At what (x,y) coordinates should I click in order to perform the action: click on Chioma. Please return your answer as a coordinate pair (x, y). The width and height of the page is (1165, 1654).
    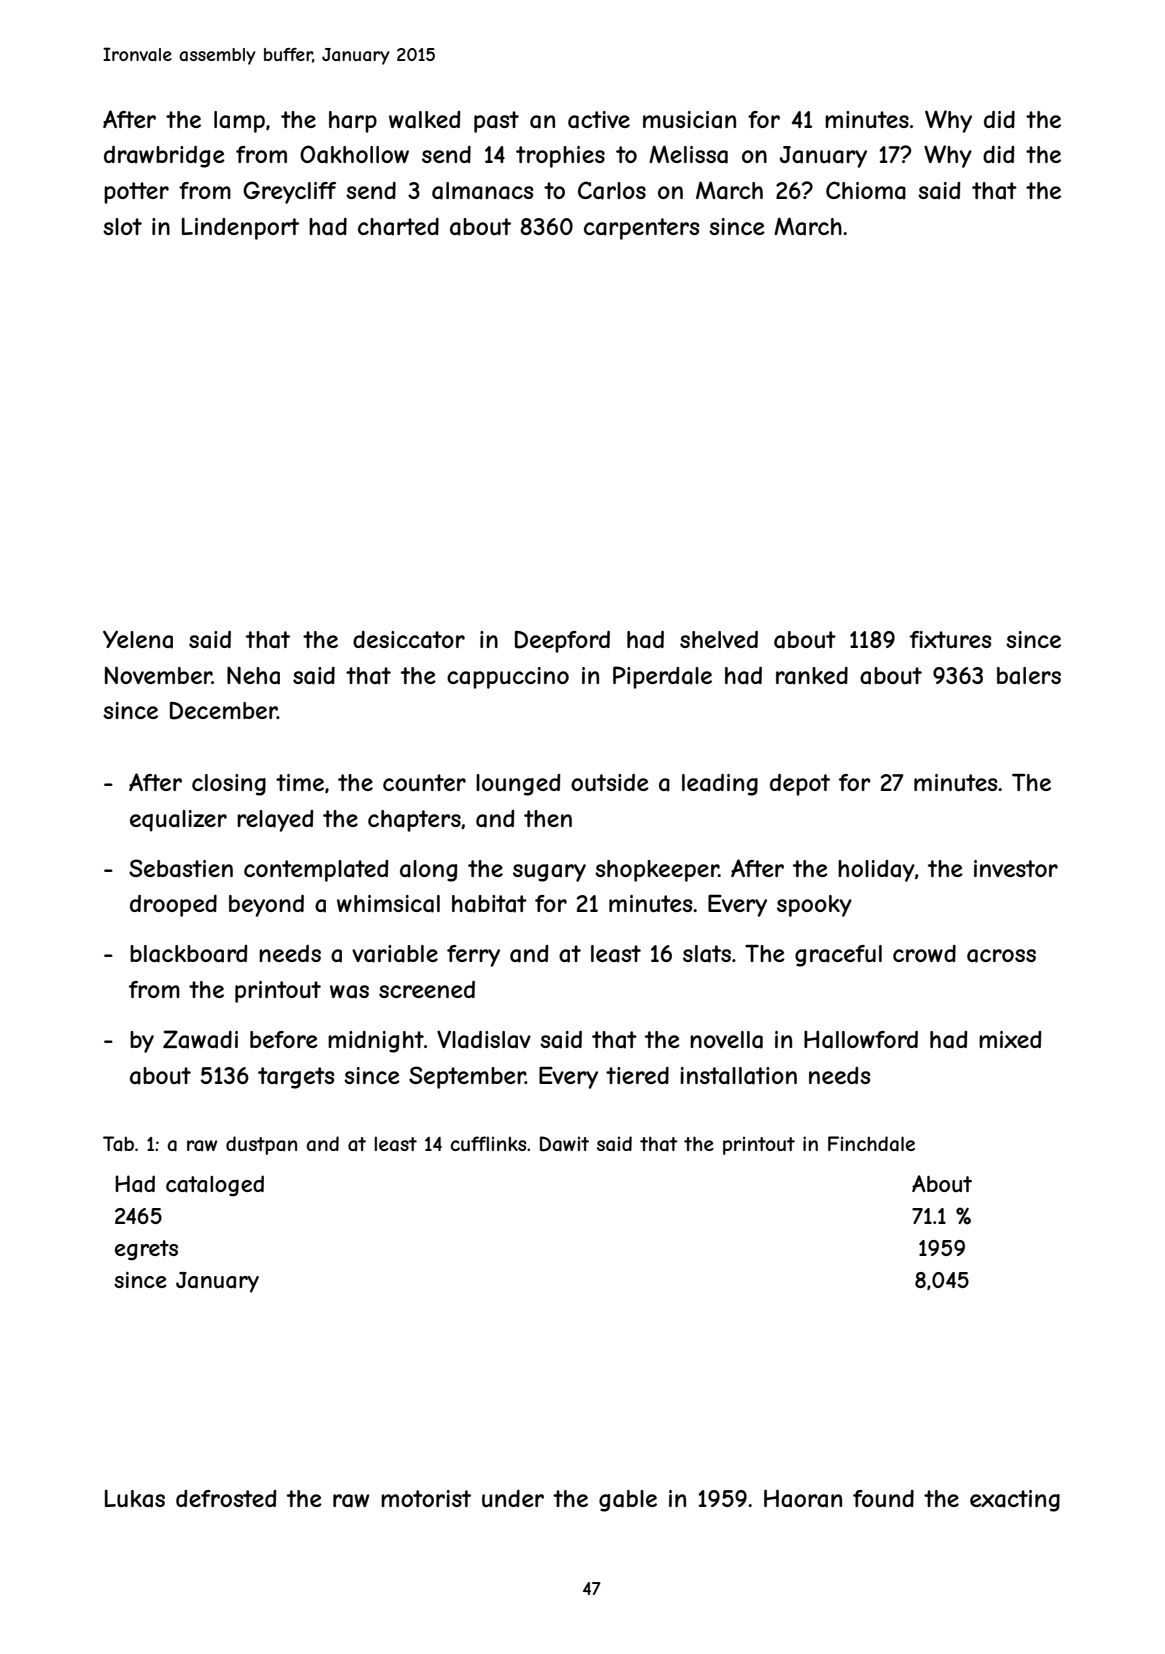
    Looking at the image, I should click on (866, 190).
